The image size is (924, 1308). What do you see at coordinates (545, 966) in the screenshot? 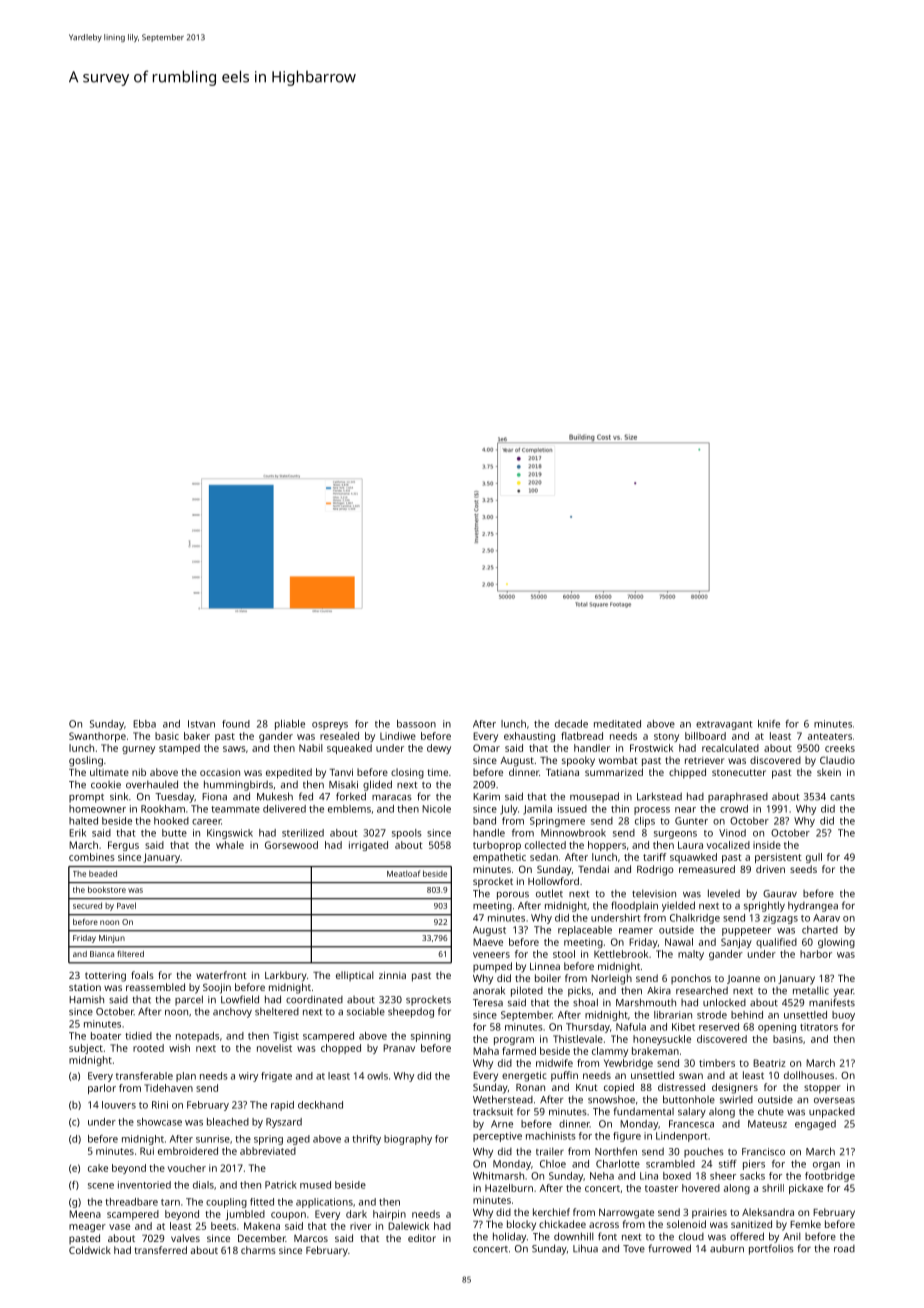
I see `Linnea` at bounding box center [545, 966].
